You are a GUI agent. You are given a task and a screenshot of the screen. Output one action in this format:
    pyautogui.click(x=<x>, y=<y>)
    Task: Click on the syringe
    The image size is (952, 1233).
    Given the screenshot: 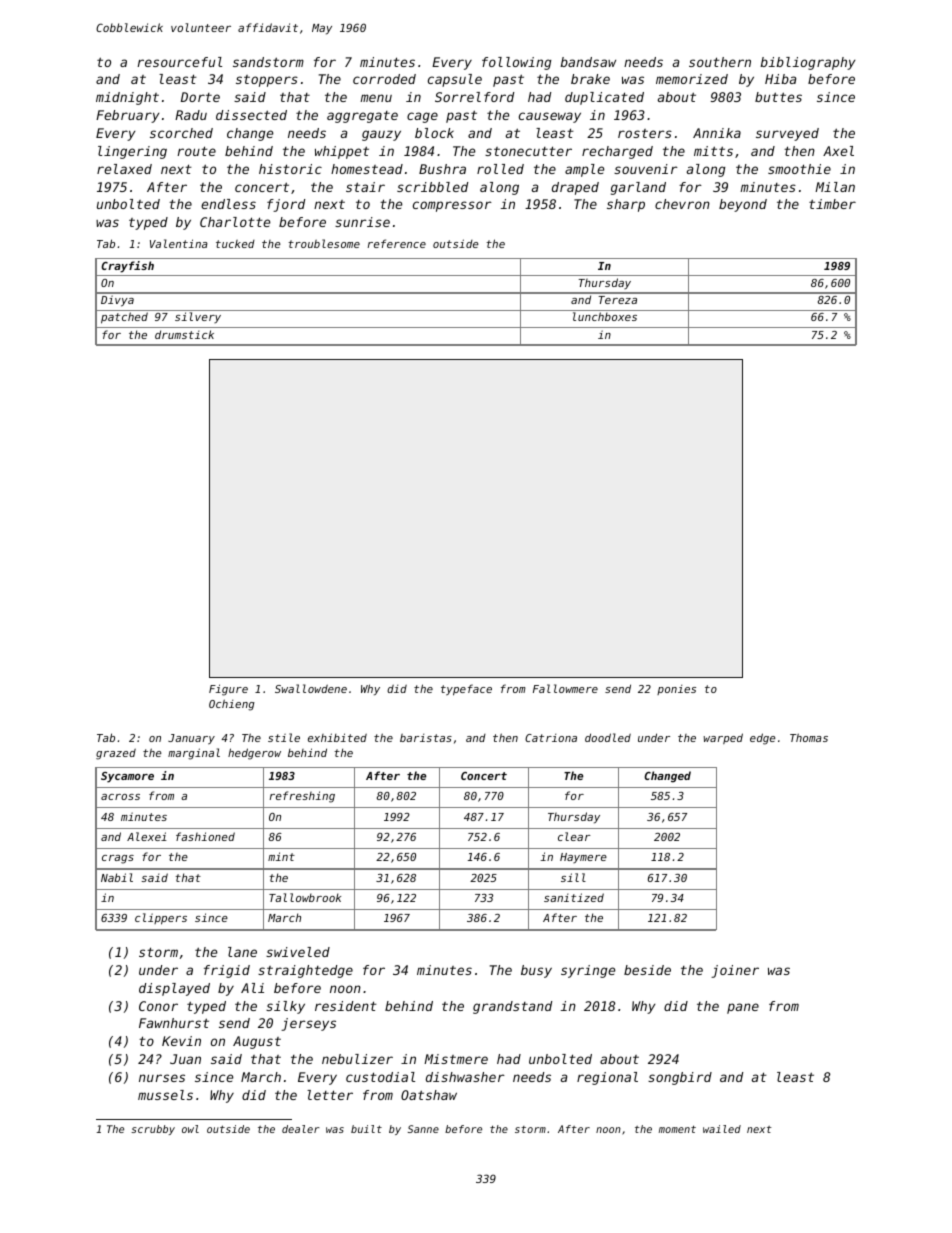 What is the action you would take?
    pyautogui.click(x=588, y=971)
